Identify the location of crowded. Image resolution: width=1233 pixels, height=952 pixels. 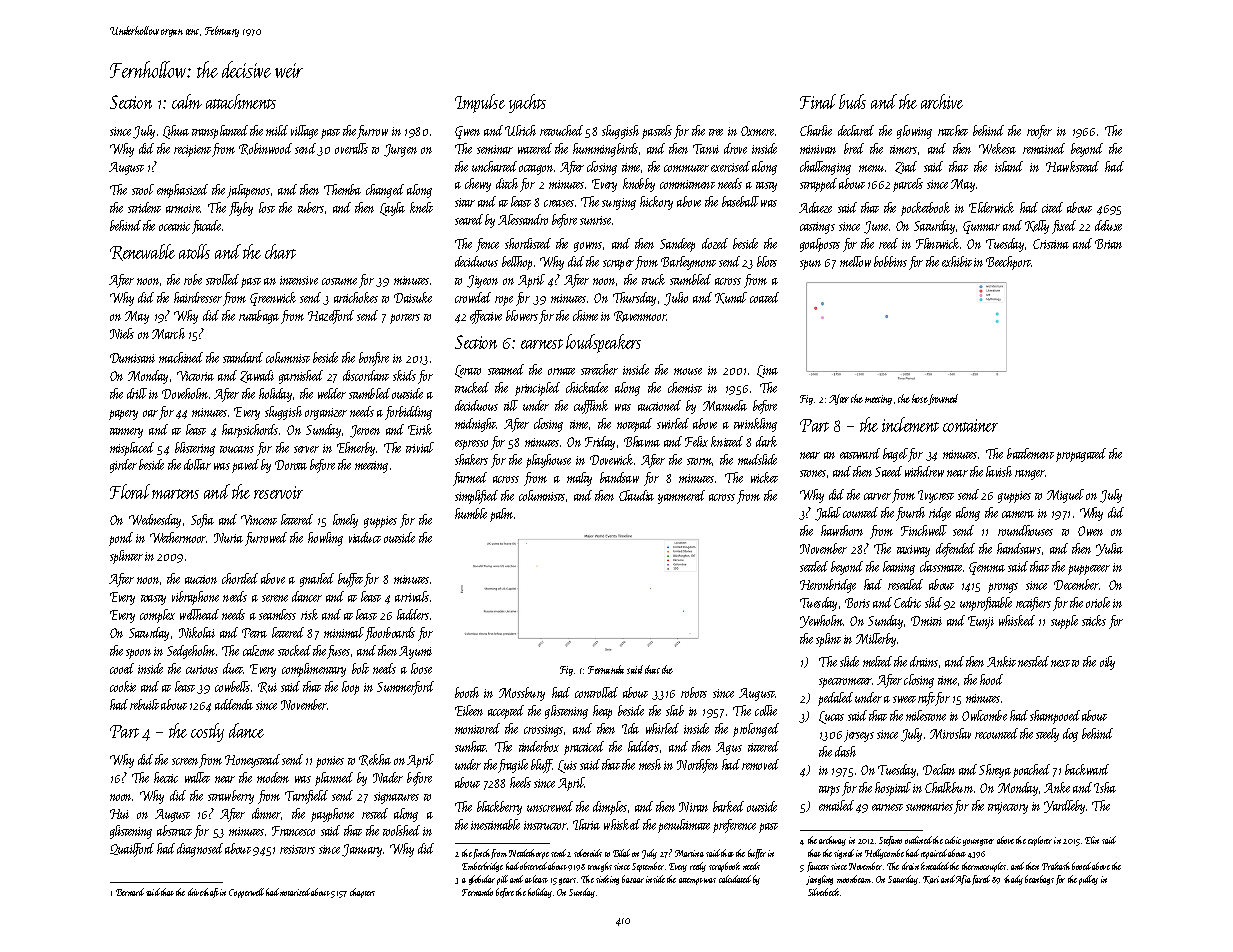
(473, 297).
